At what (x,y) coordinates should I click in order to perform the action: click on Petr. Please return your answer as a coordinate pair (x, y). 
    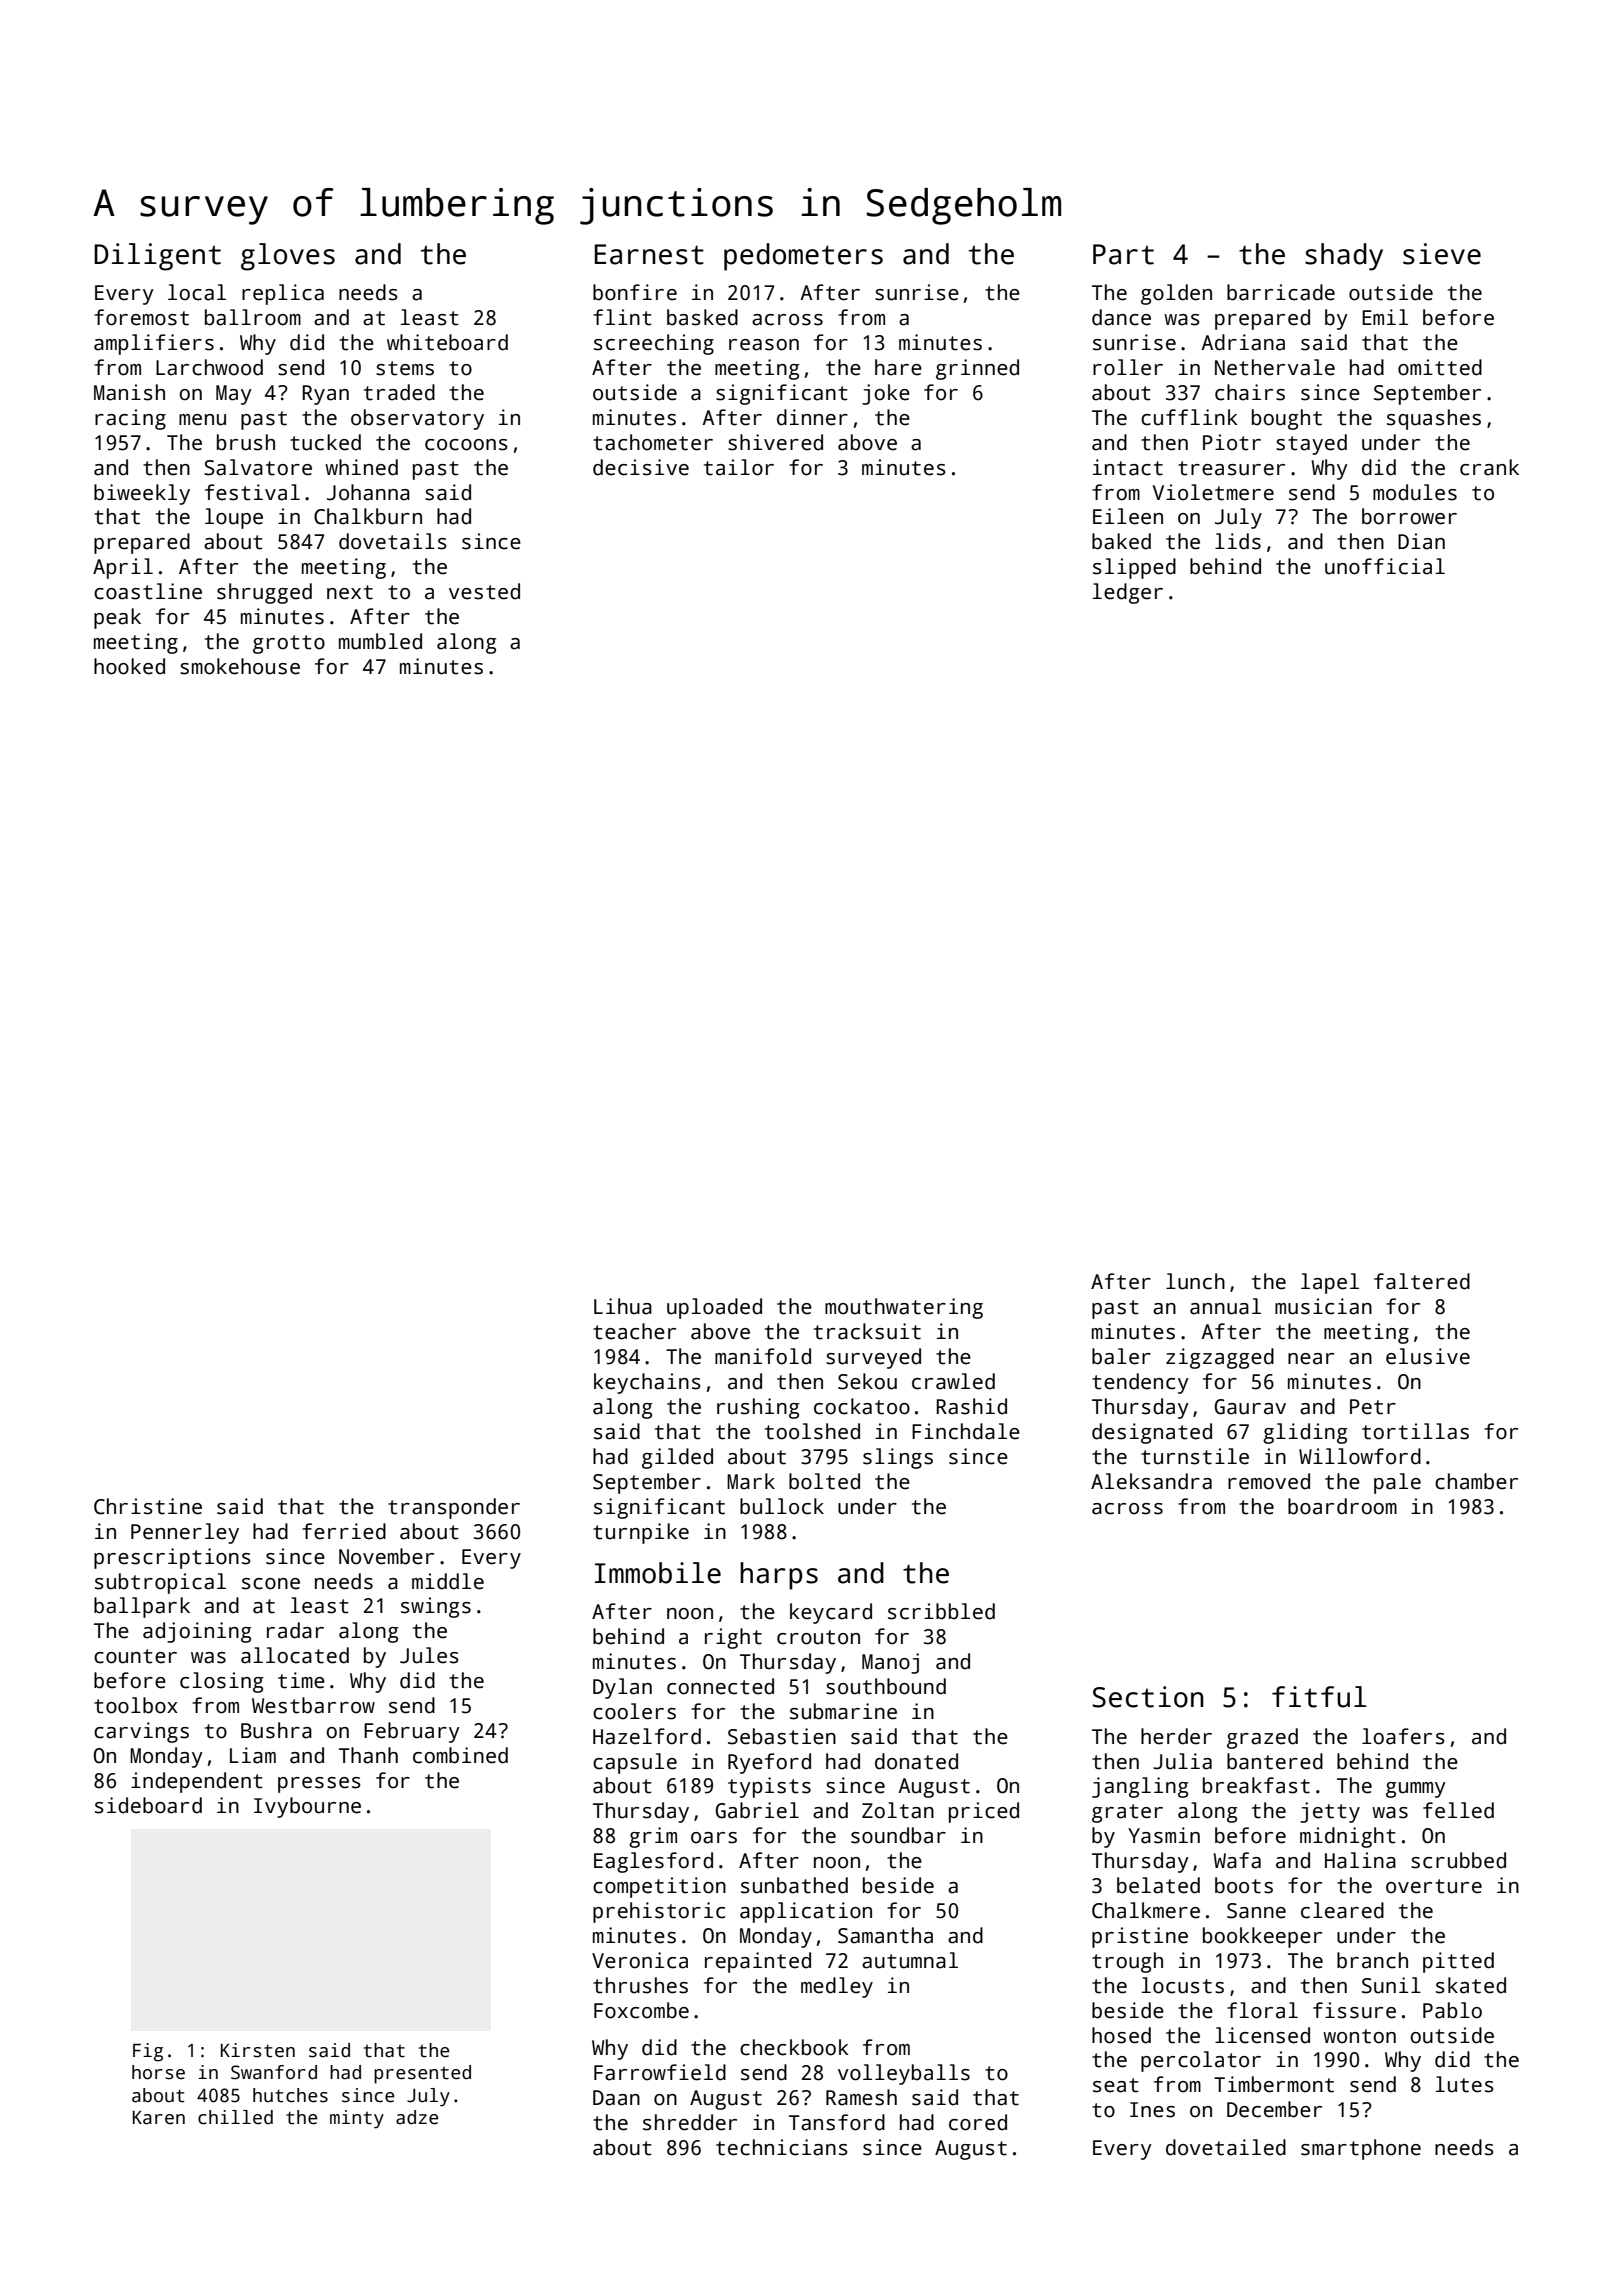
    Looking at the image, I should click on (1373, 1407).
